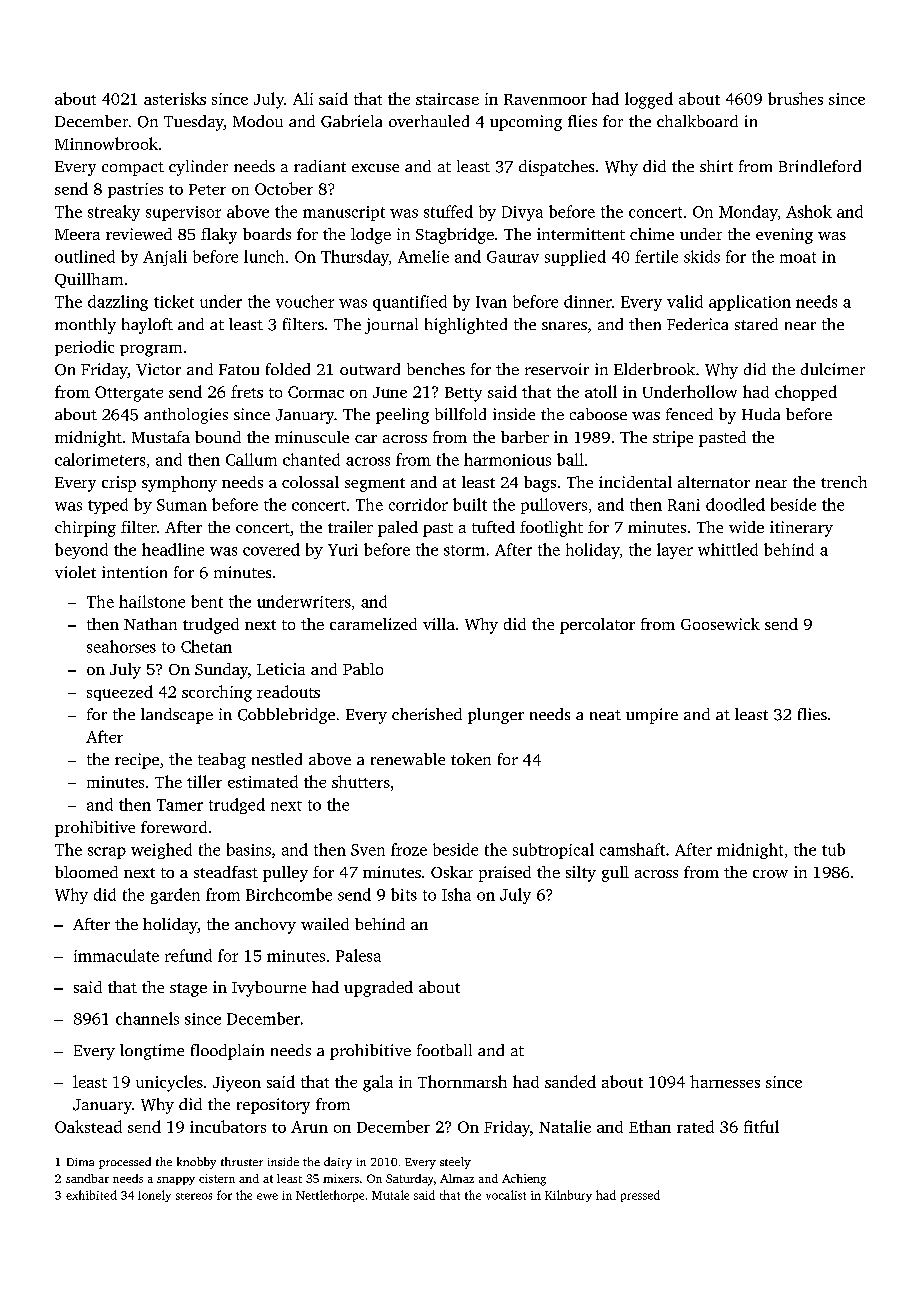  What do you see at coordinates (526, 123) in the document?
I see `upcoming` at bounding box center [526, 123].
